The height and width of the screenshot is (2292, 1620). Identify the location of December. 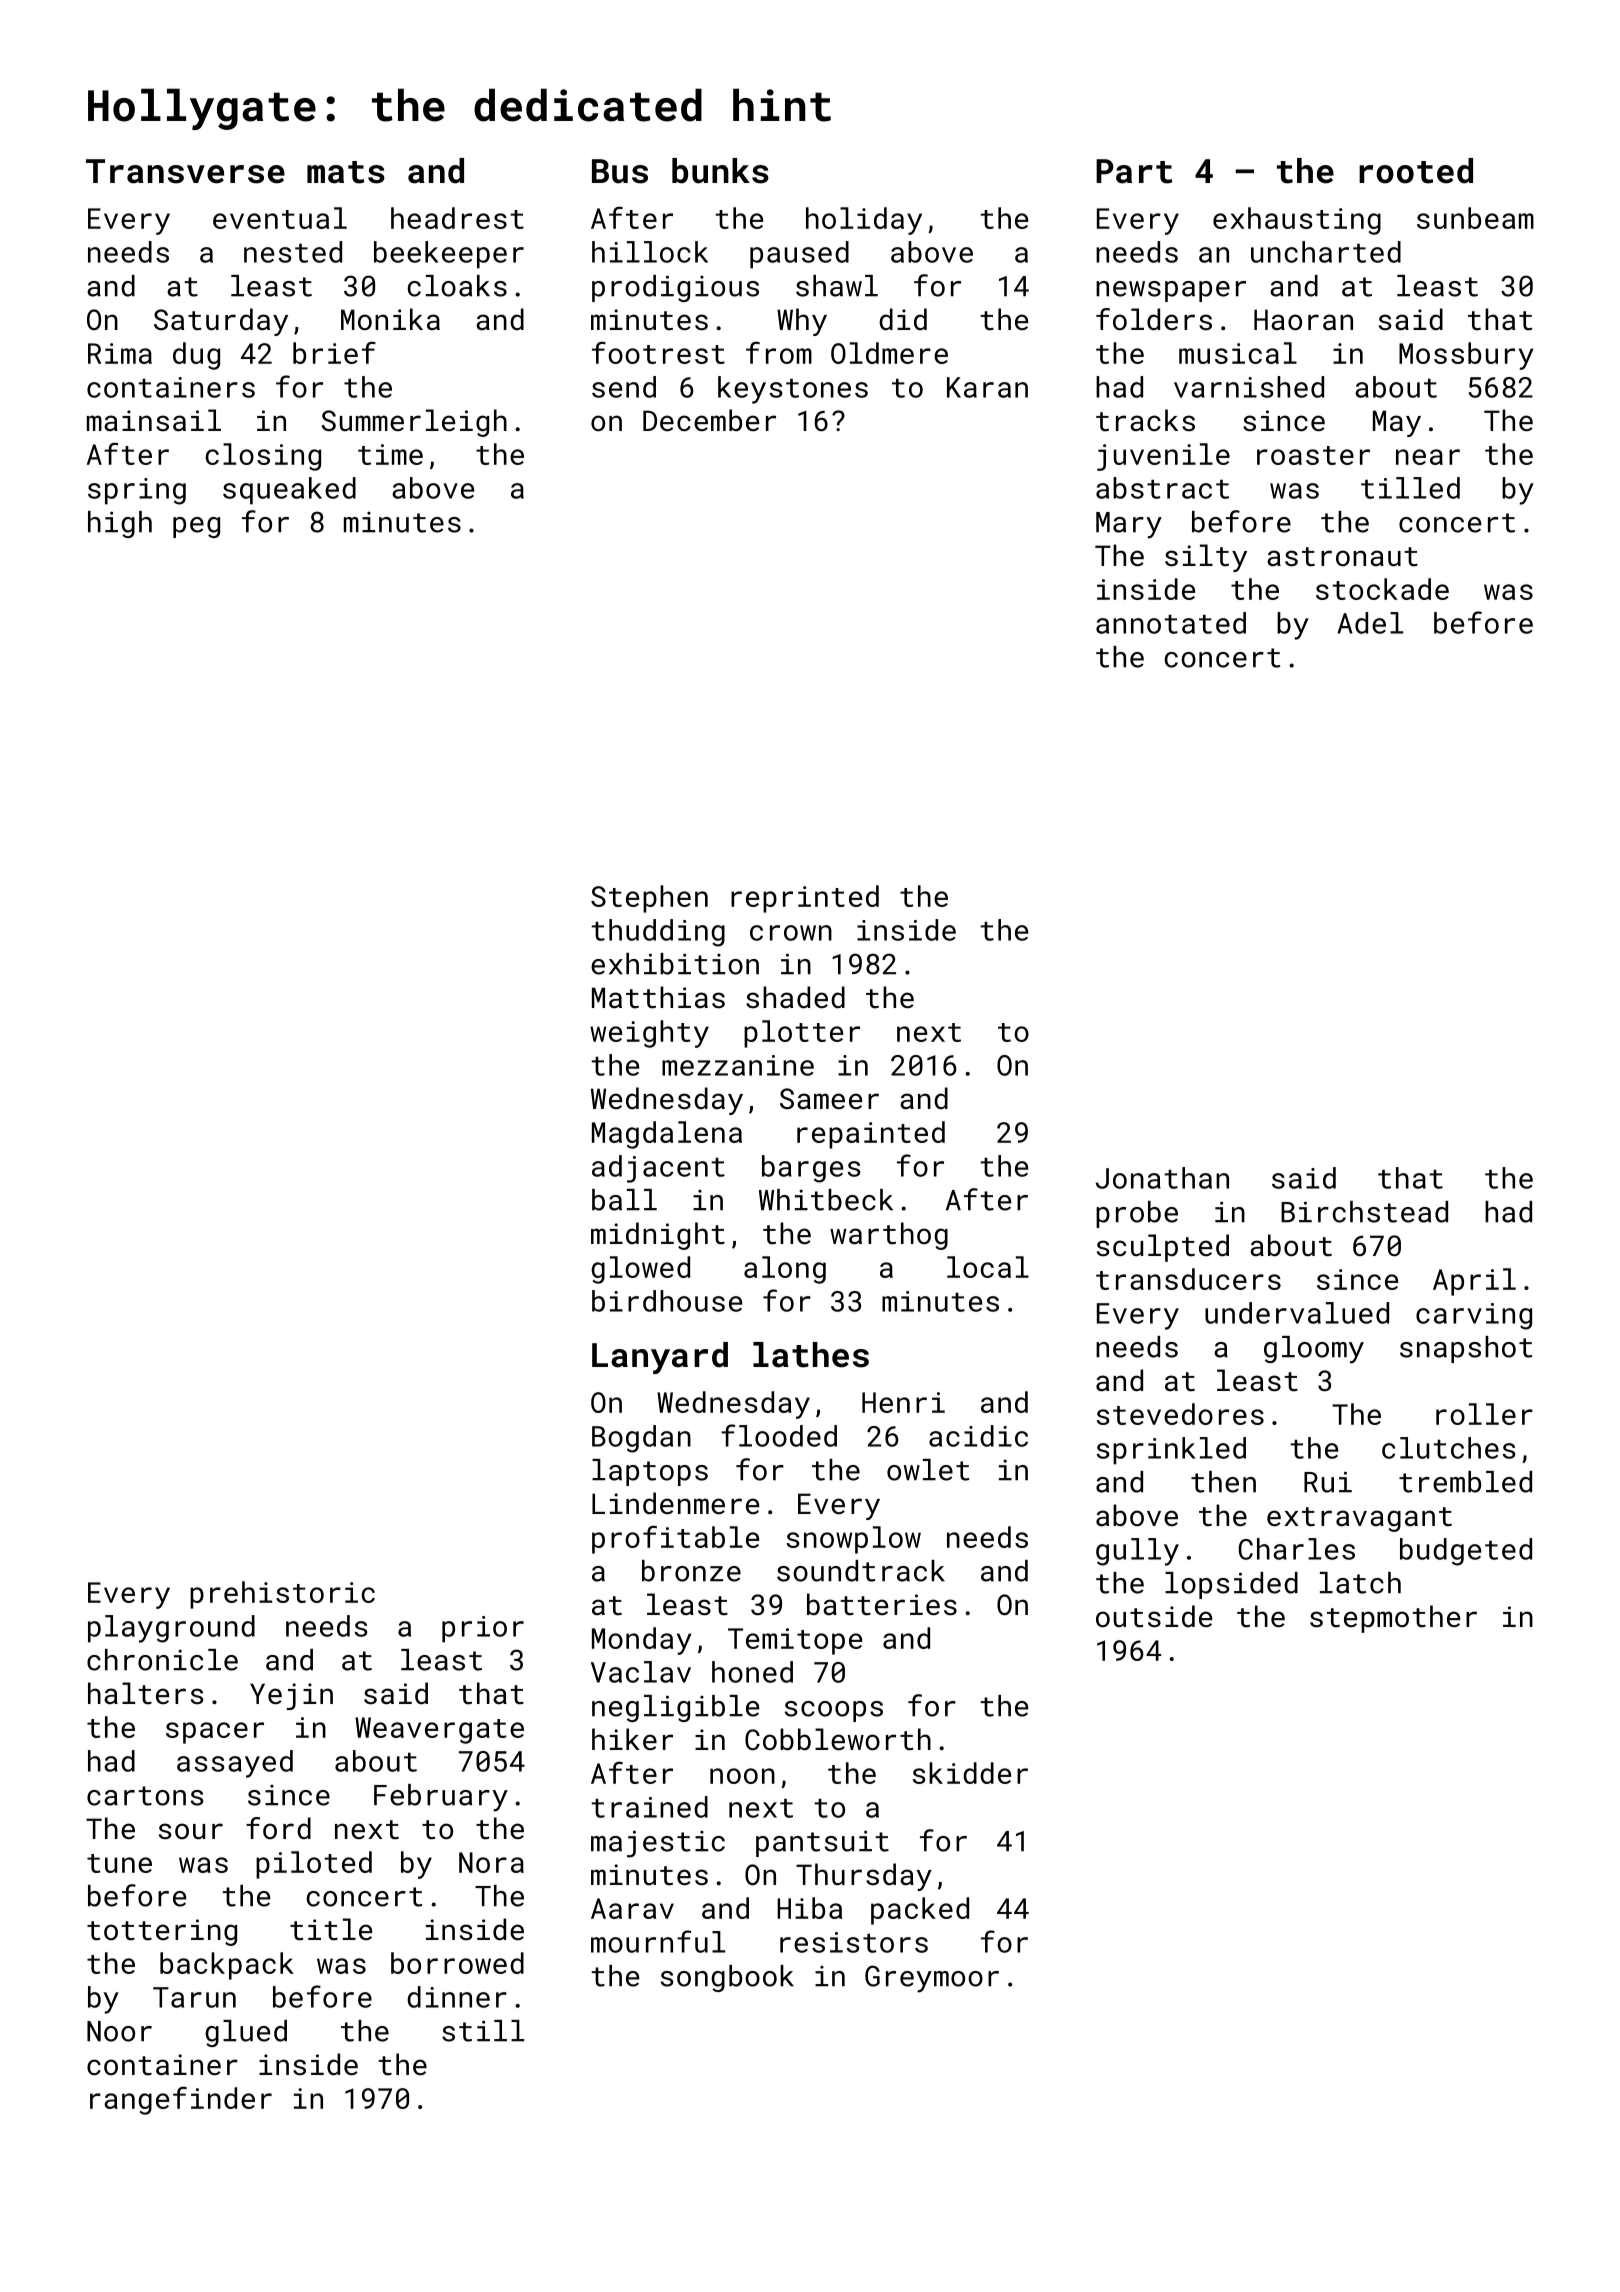
(709, 420).
